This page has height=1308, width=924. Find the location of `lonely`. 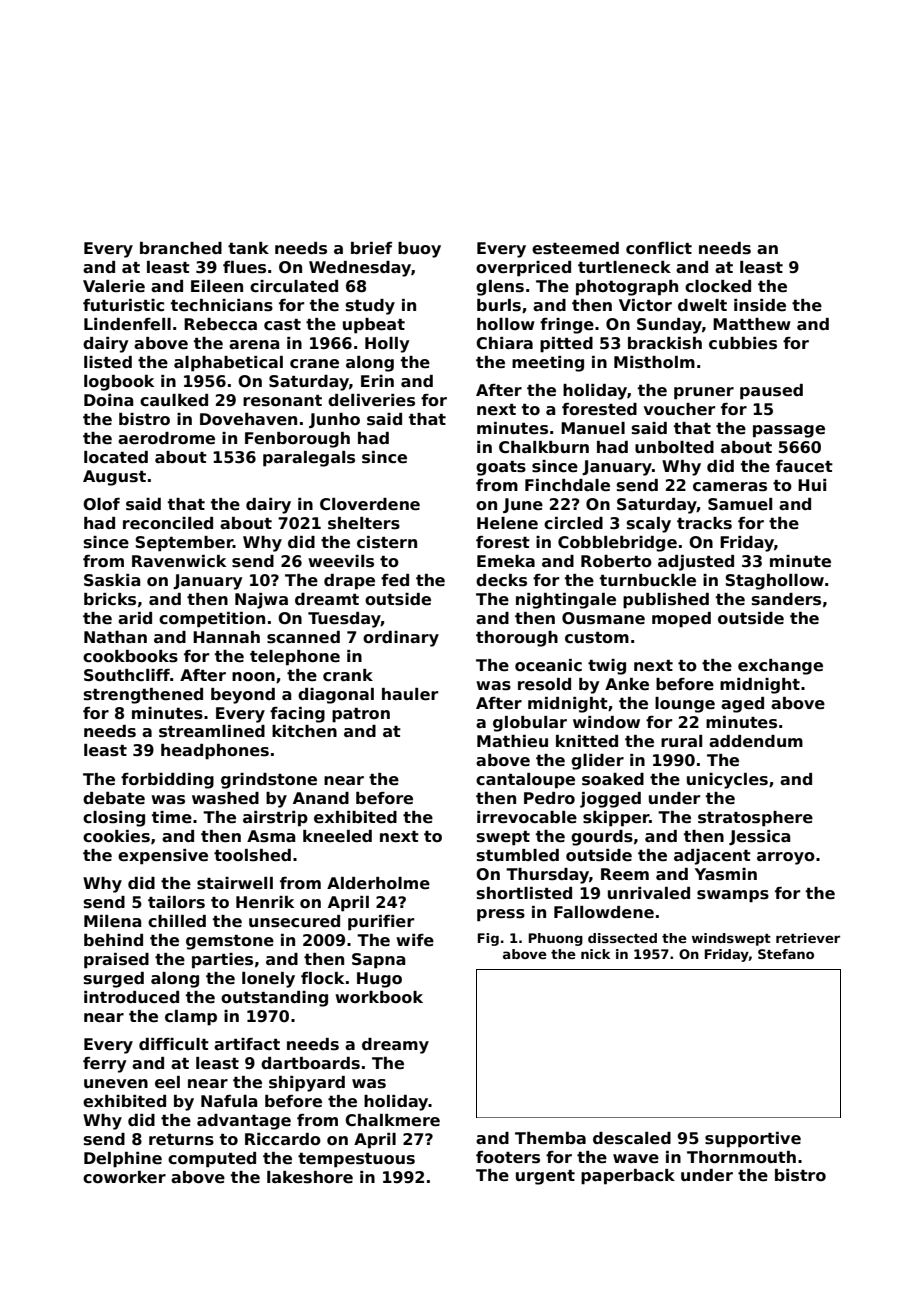

lonely is located at coordinates (268, 980).
